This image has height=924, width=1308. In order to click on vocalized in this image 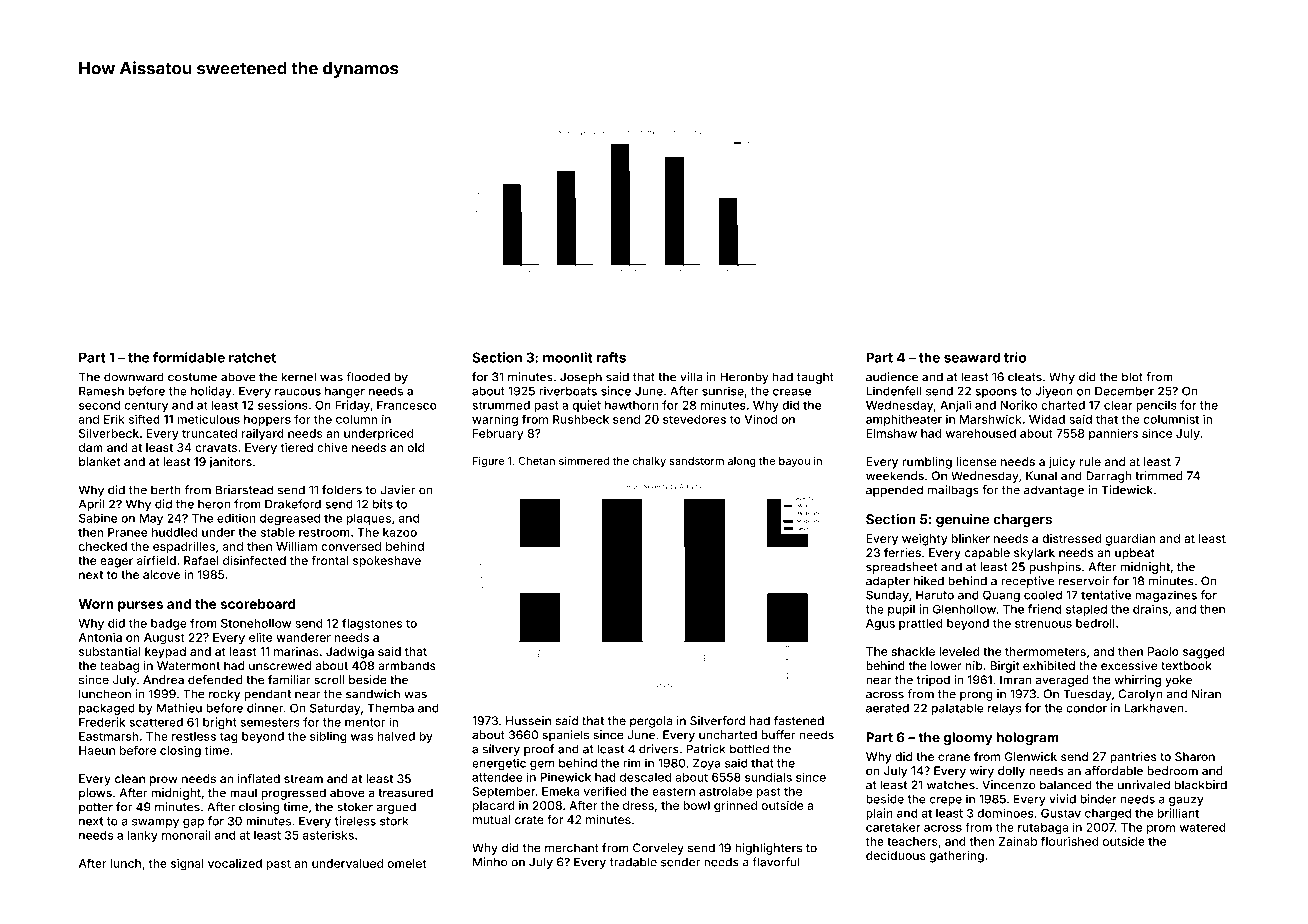, I will do `click(235, 863)`.
